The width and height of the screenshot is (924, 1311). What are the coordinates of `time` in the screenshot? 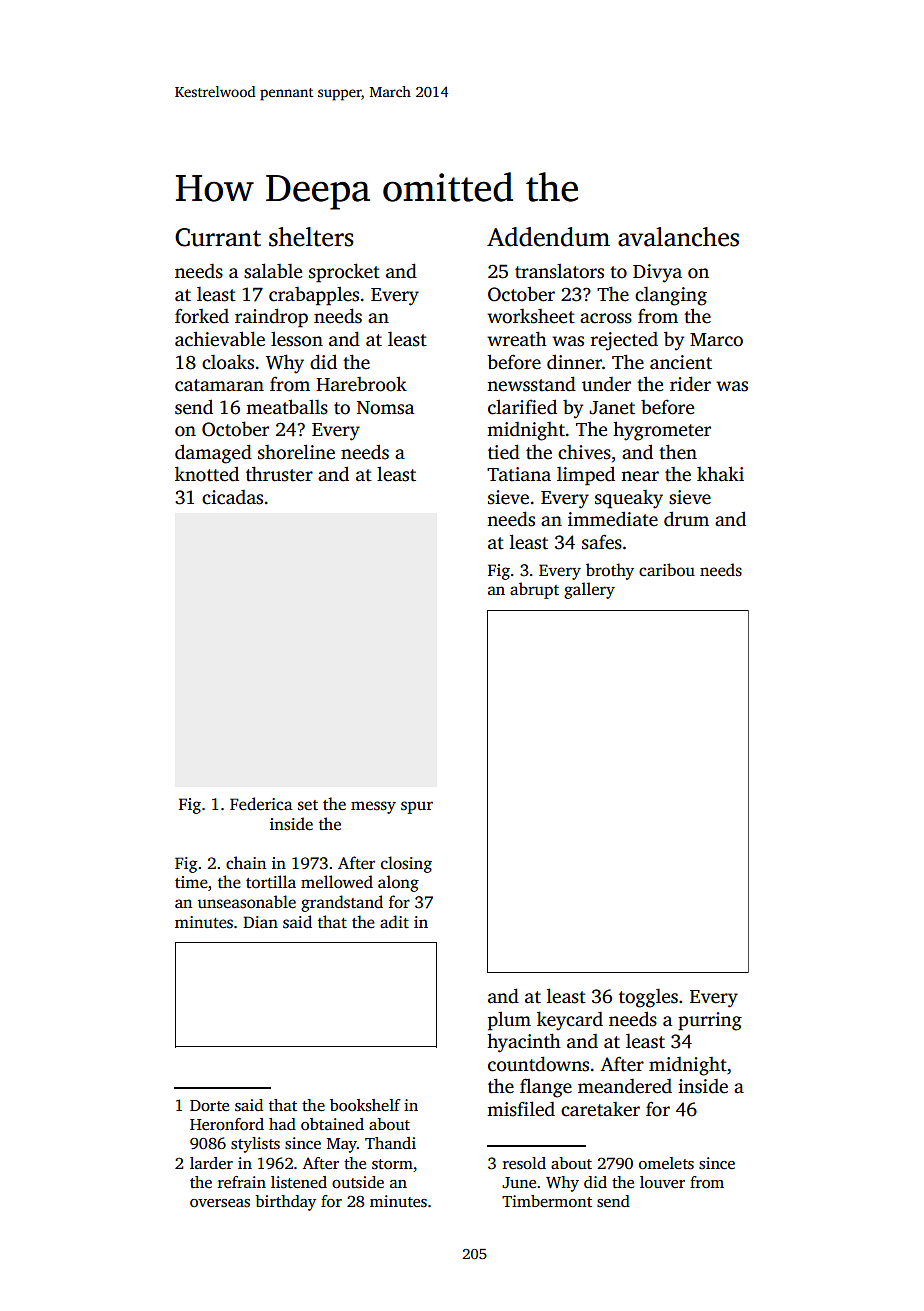 It's located at (191, 882).
